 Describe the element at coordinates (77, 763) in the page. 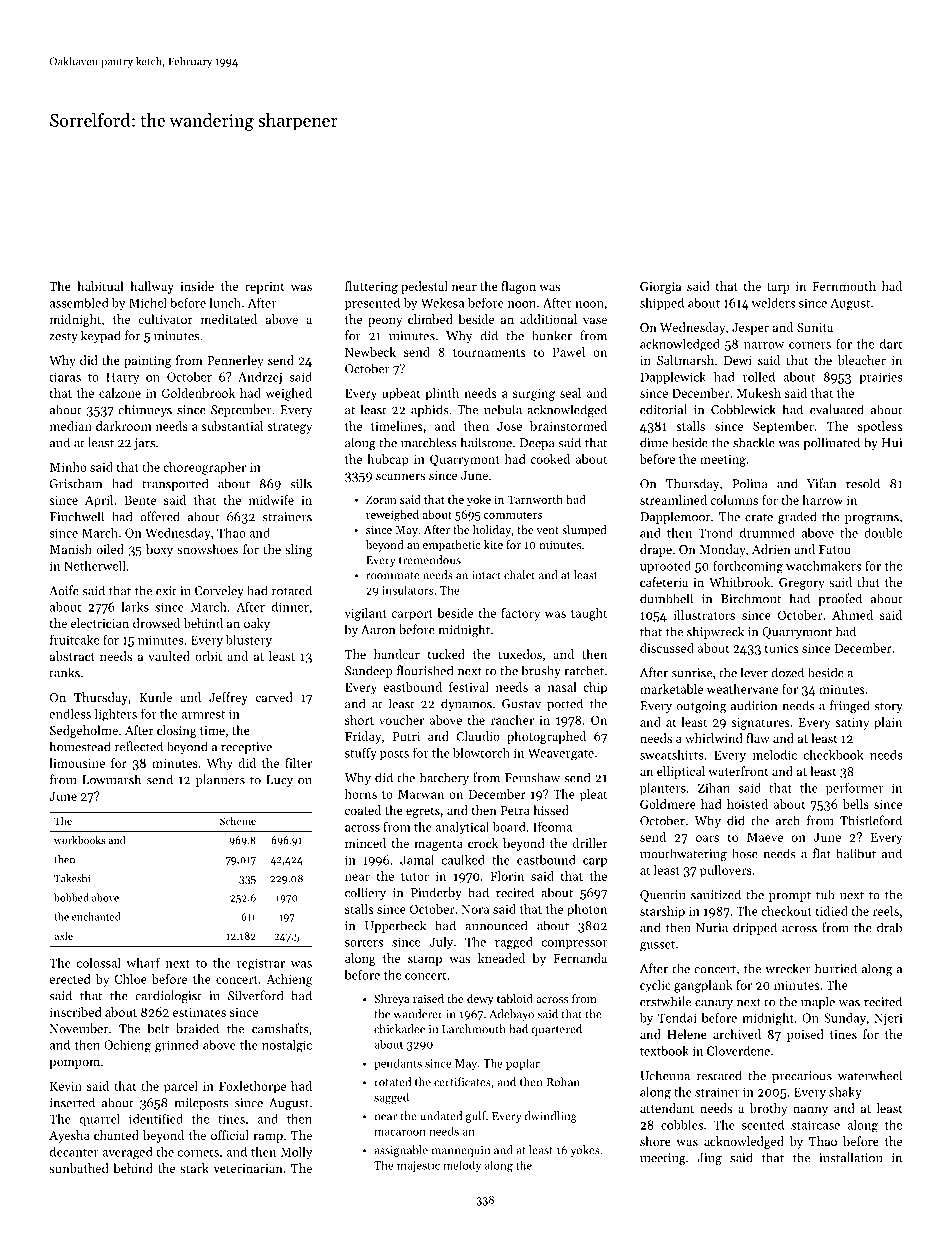

I see `limousine` at that location.
